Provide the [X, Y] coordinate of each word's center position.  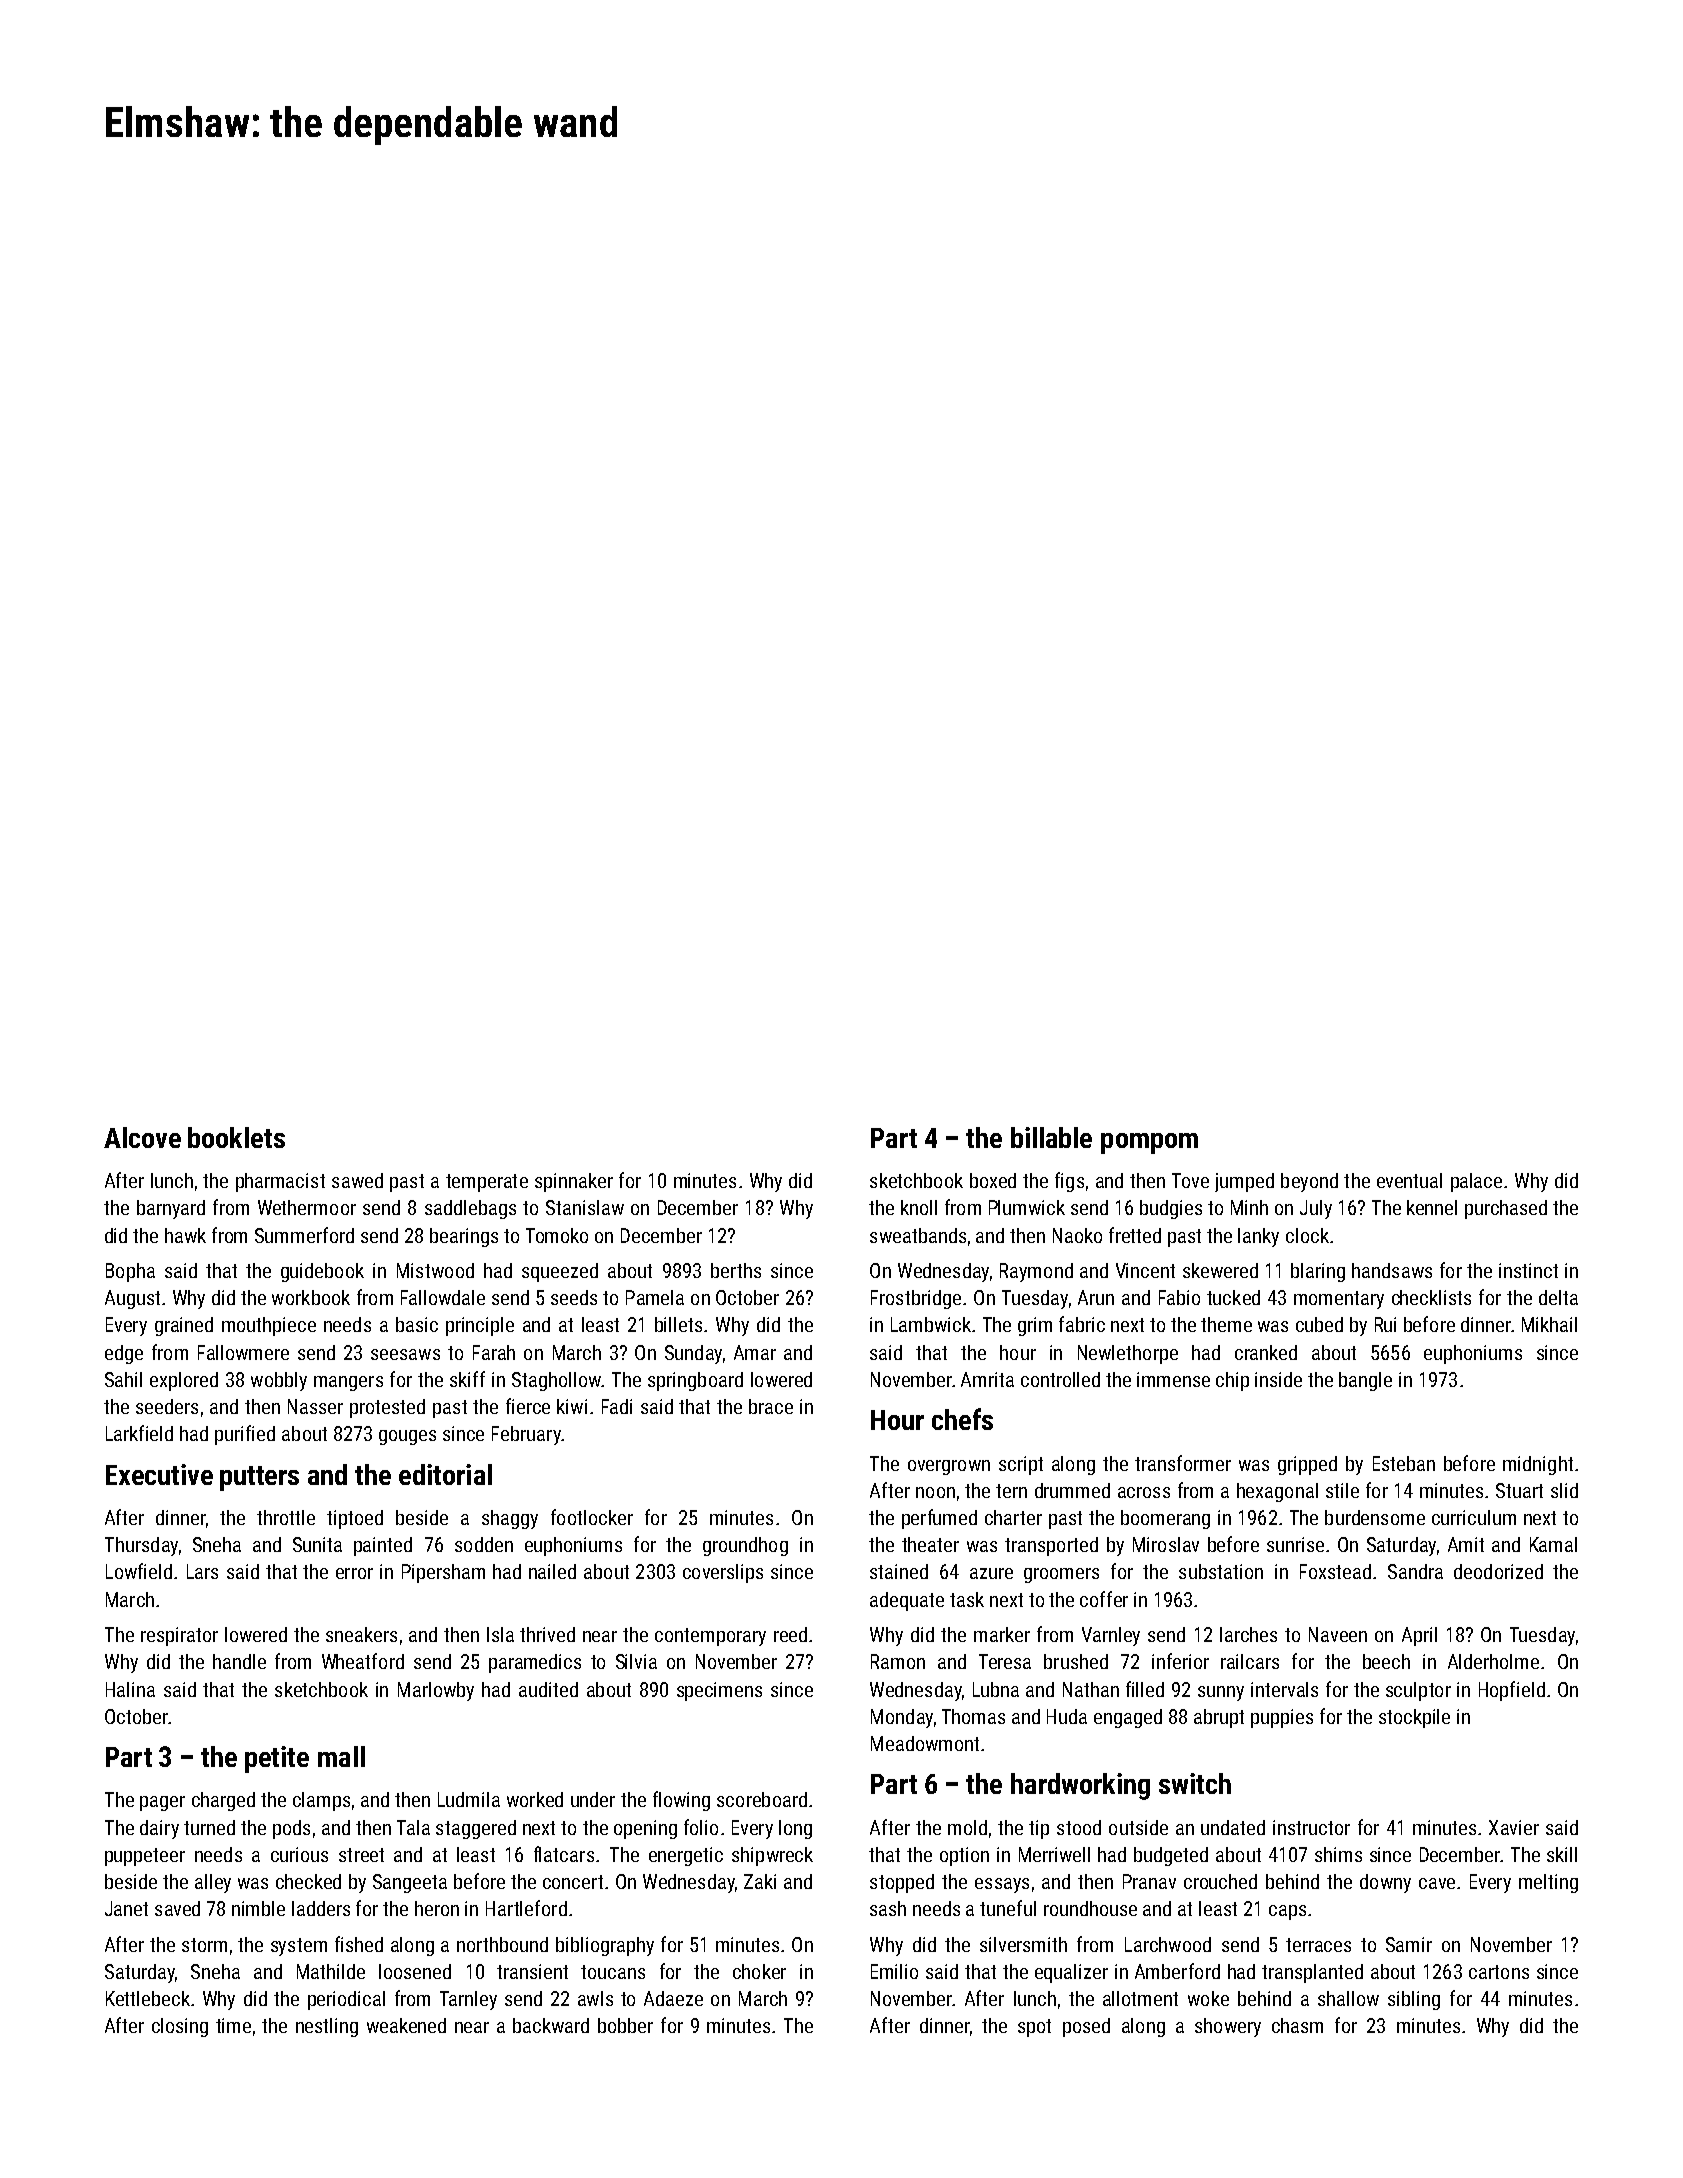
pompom [1149, 1143]
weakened [406, 2025]
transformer [1183, 1463]
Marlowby [436, 1691]
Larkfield [139, 1433]
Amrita [987, 1379]
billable [1051, 1137]
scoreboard [762, 1799]
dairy [159, 1829]
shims [1338, 1854]
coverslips [723, 1573]
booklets [236, 1137]
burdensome [1375, 1517]
